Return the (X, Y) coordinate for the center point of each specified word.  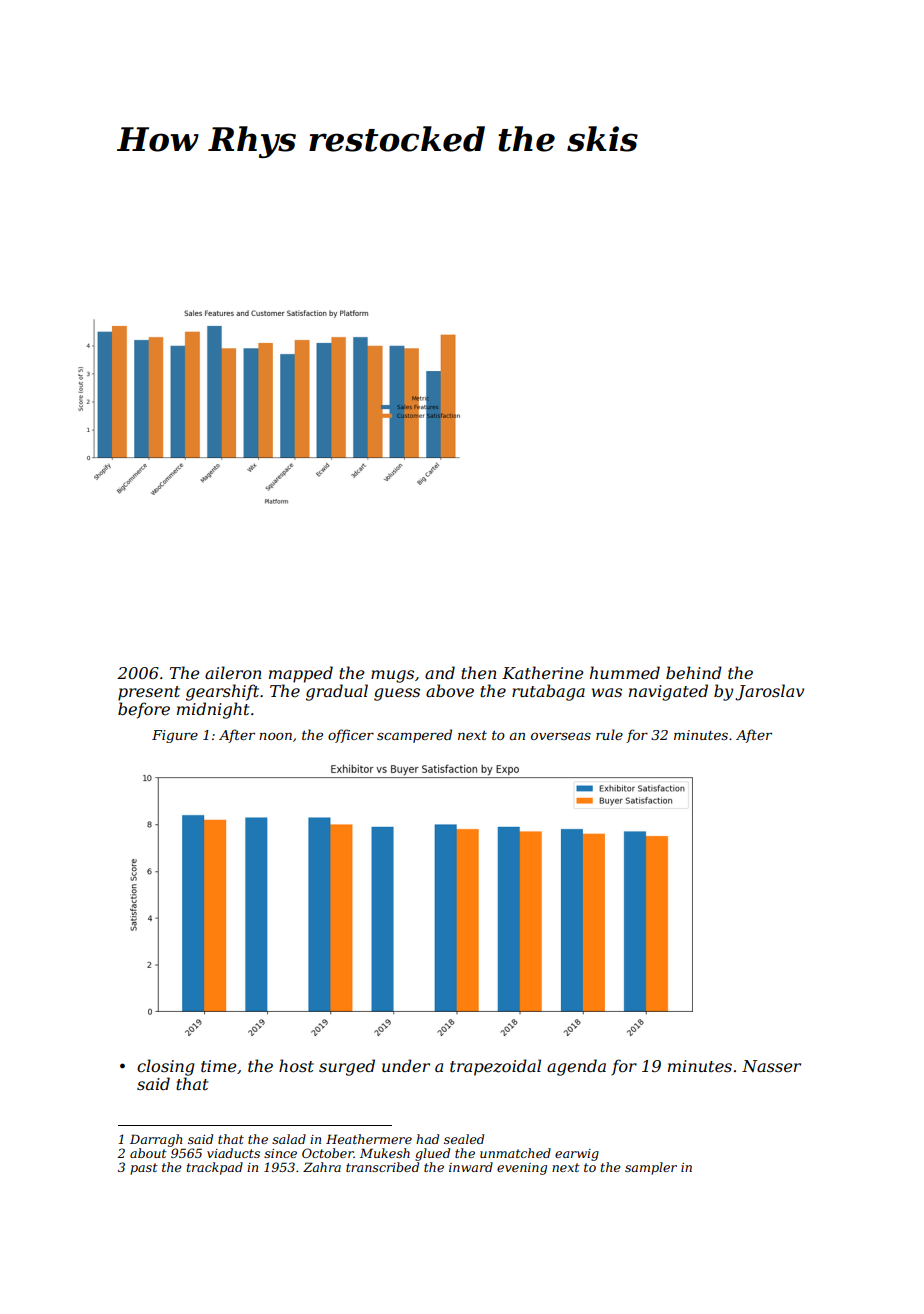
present (149, 693)
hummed (625, 672)
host (296, 1065)
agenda (576, 1067)
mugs (392, 676)
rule (609, 734)
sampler (651, 1168)
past (143, 1169)
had (427, 1139)
